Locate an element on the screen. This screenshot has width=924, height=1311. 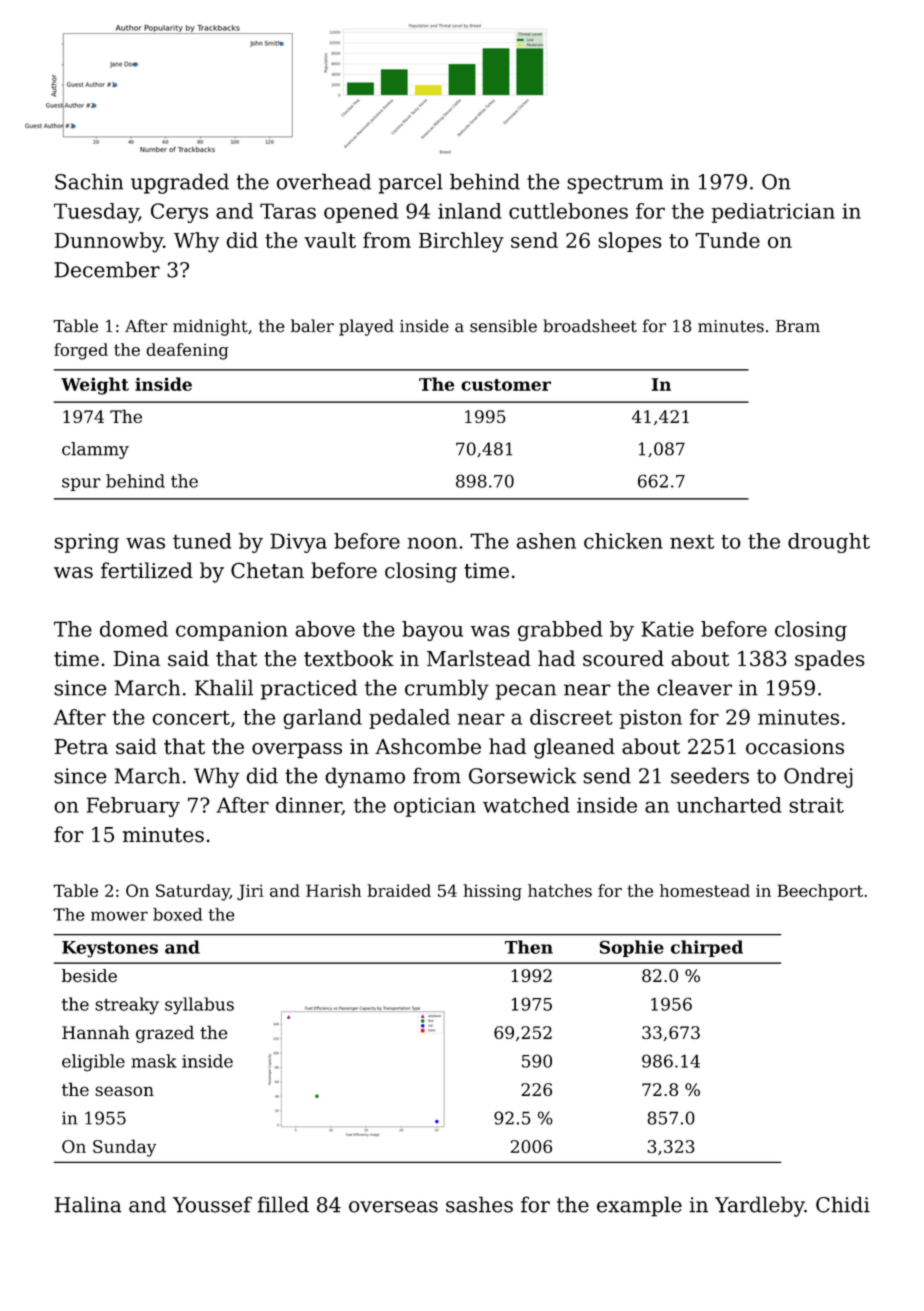
Cerys is located at coordinates (179, 213).
